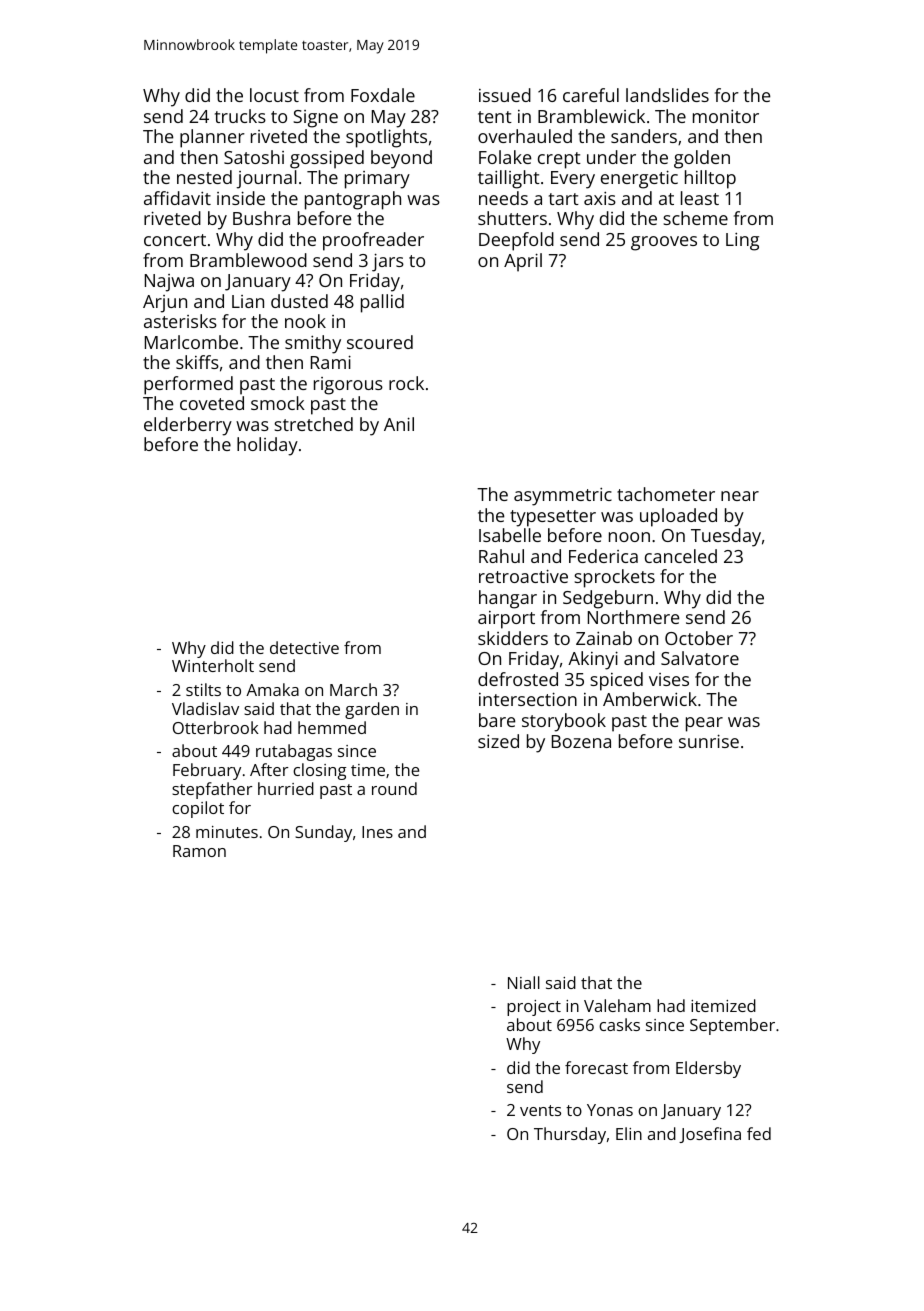 This document has height=1311, width=924. Describe the element at coordinates (274, 95) in the document. I see `locust` at that location.
